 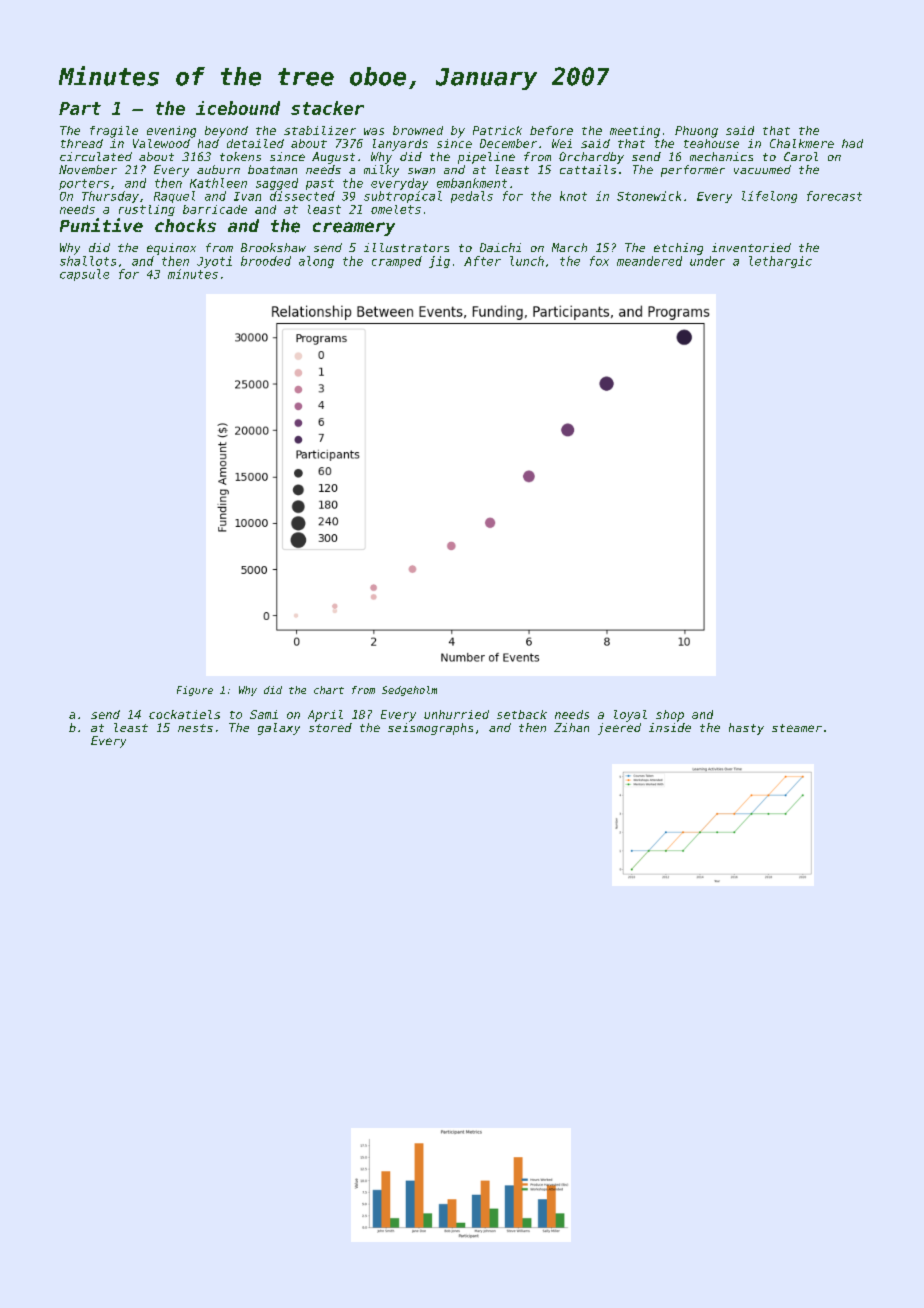 I want to click on Sedgeholm, so click(x=409, y=691).
